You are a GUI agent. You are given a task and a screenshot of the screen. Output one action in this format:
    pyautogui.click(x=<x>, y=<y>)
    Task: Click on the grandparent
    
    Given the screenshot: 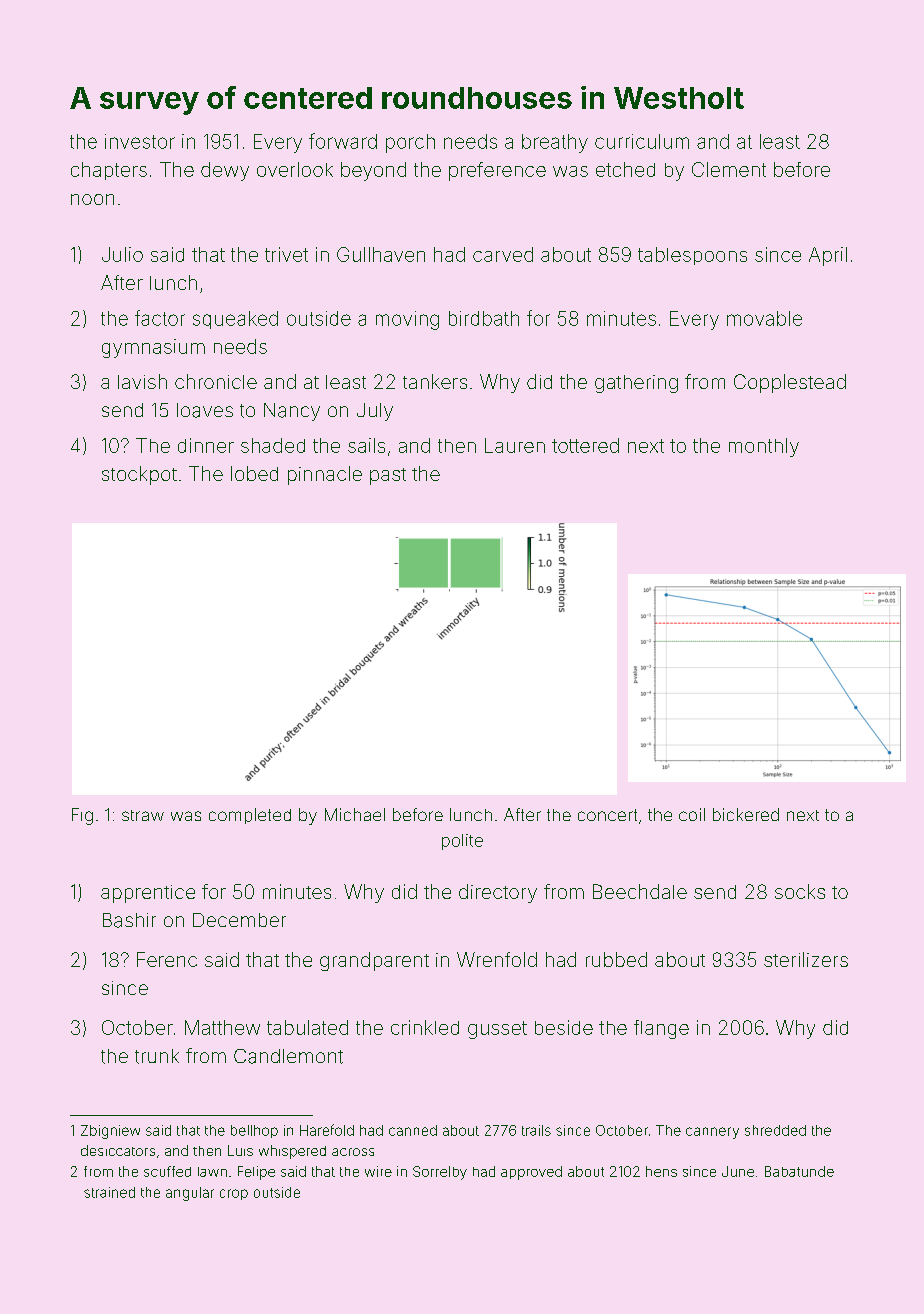 What is the action you would take?
    pyautogui.click(x=374, y=961)
